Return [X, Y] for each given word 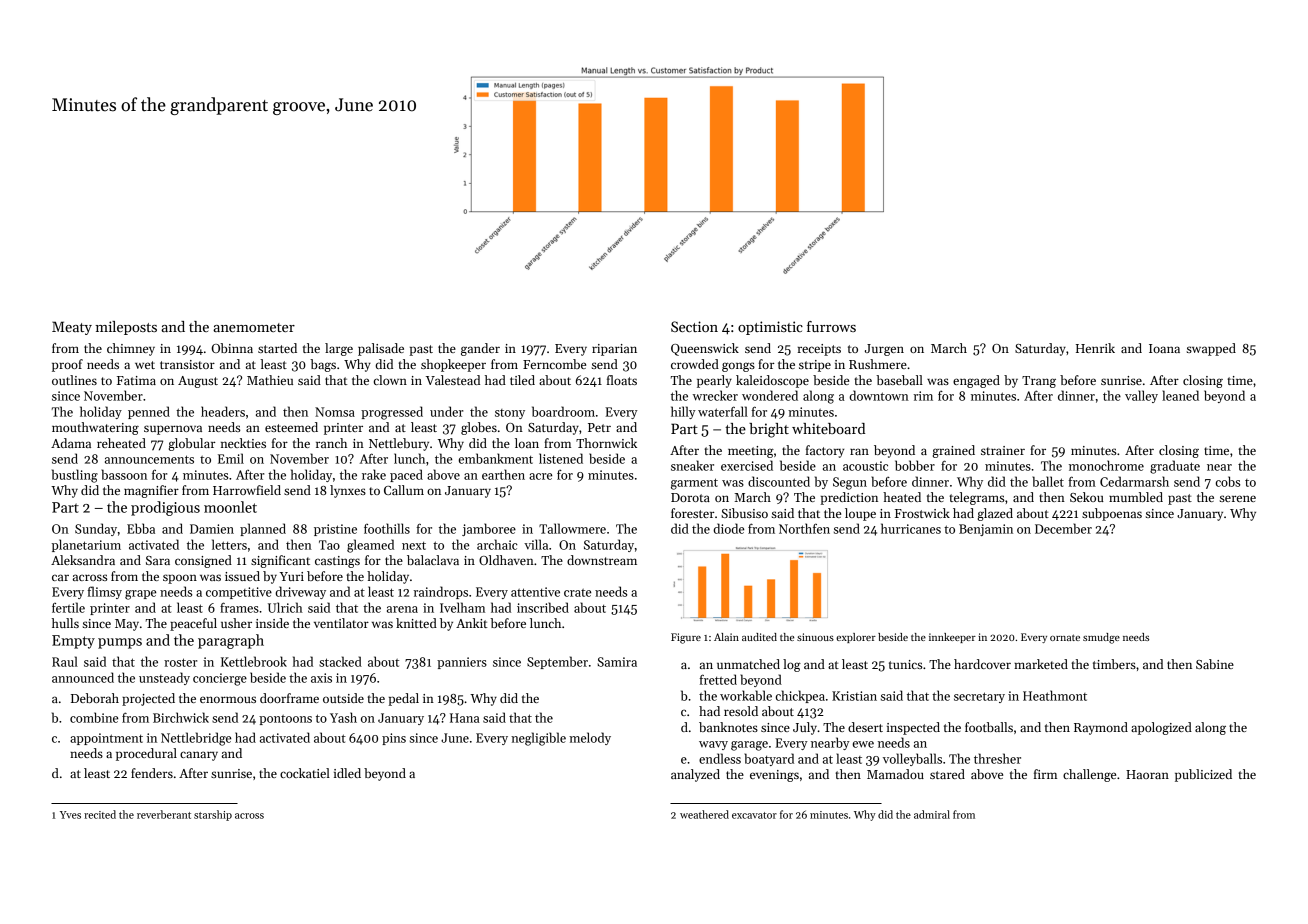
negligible [538, 739]
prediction [849, 498]
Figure [686, 638]
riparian [614, 350]
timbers [1114, 664]
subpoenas [1112, 514]
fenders [152, 773]
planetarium [86, 545]
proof [67, 365]
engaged [976, 381]
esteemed [291, 427]
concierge [220, 679]
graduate [1175, 467]
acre [540, 476]
